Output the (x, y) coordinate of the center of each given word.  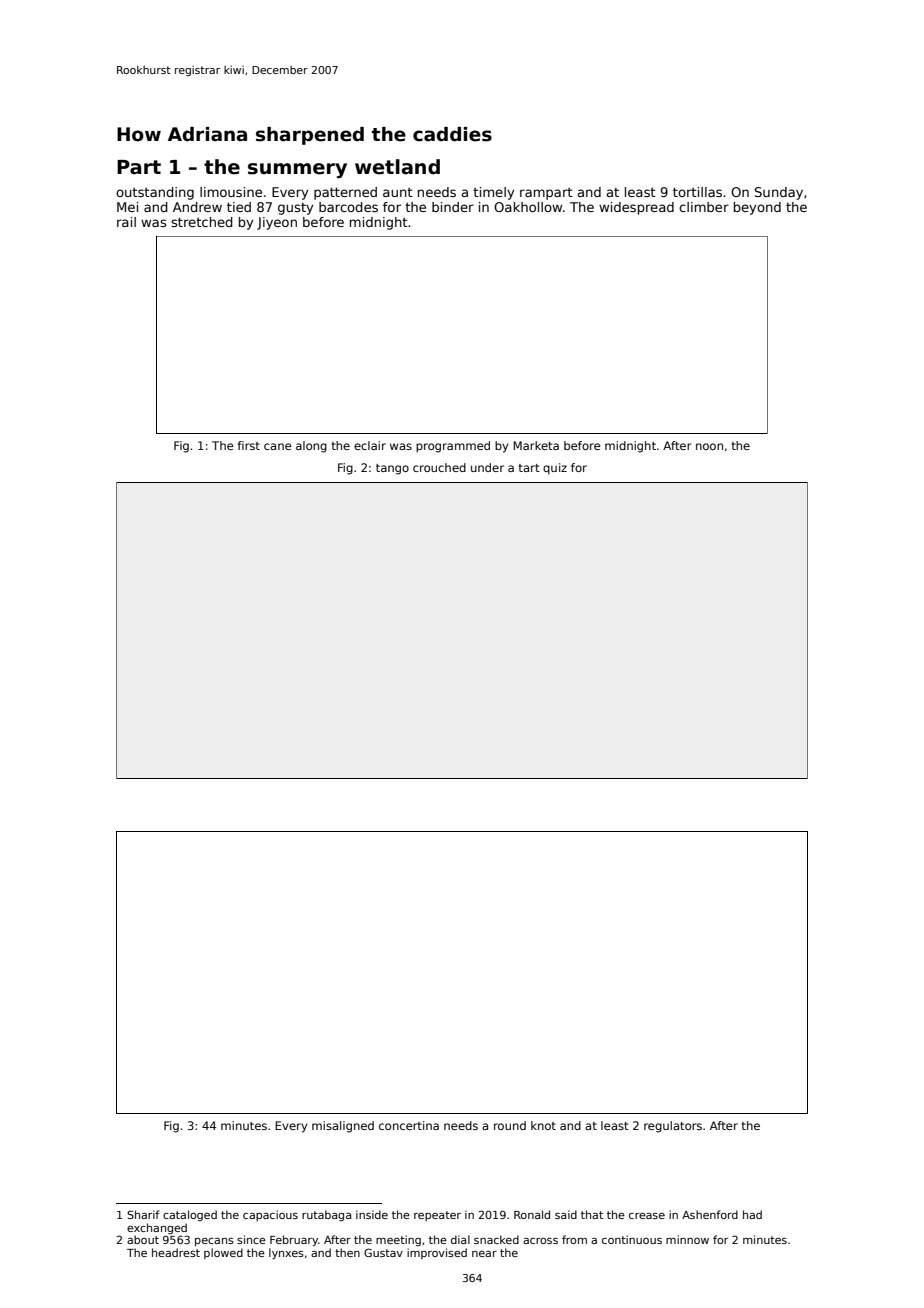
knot (543, 1125)
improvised (437, 1253)
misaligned (343, 1127)
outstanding (155, 193)
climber (704, 207)
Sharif (143, 1214)
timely (493, 193)
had (752, 1214)
